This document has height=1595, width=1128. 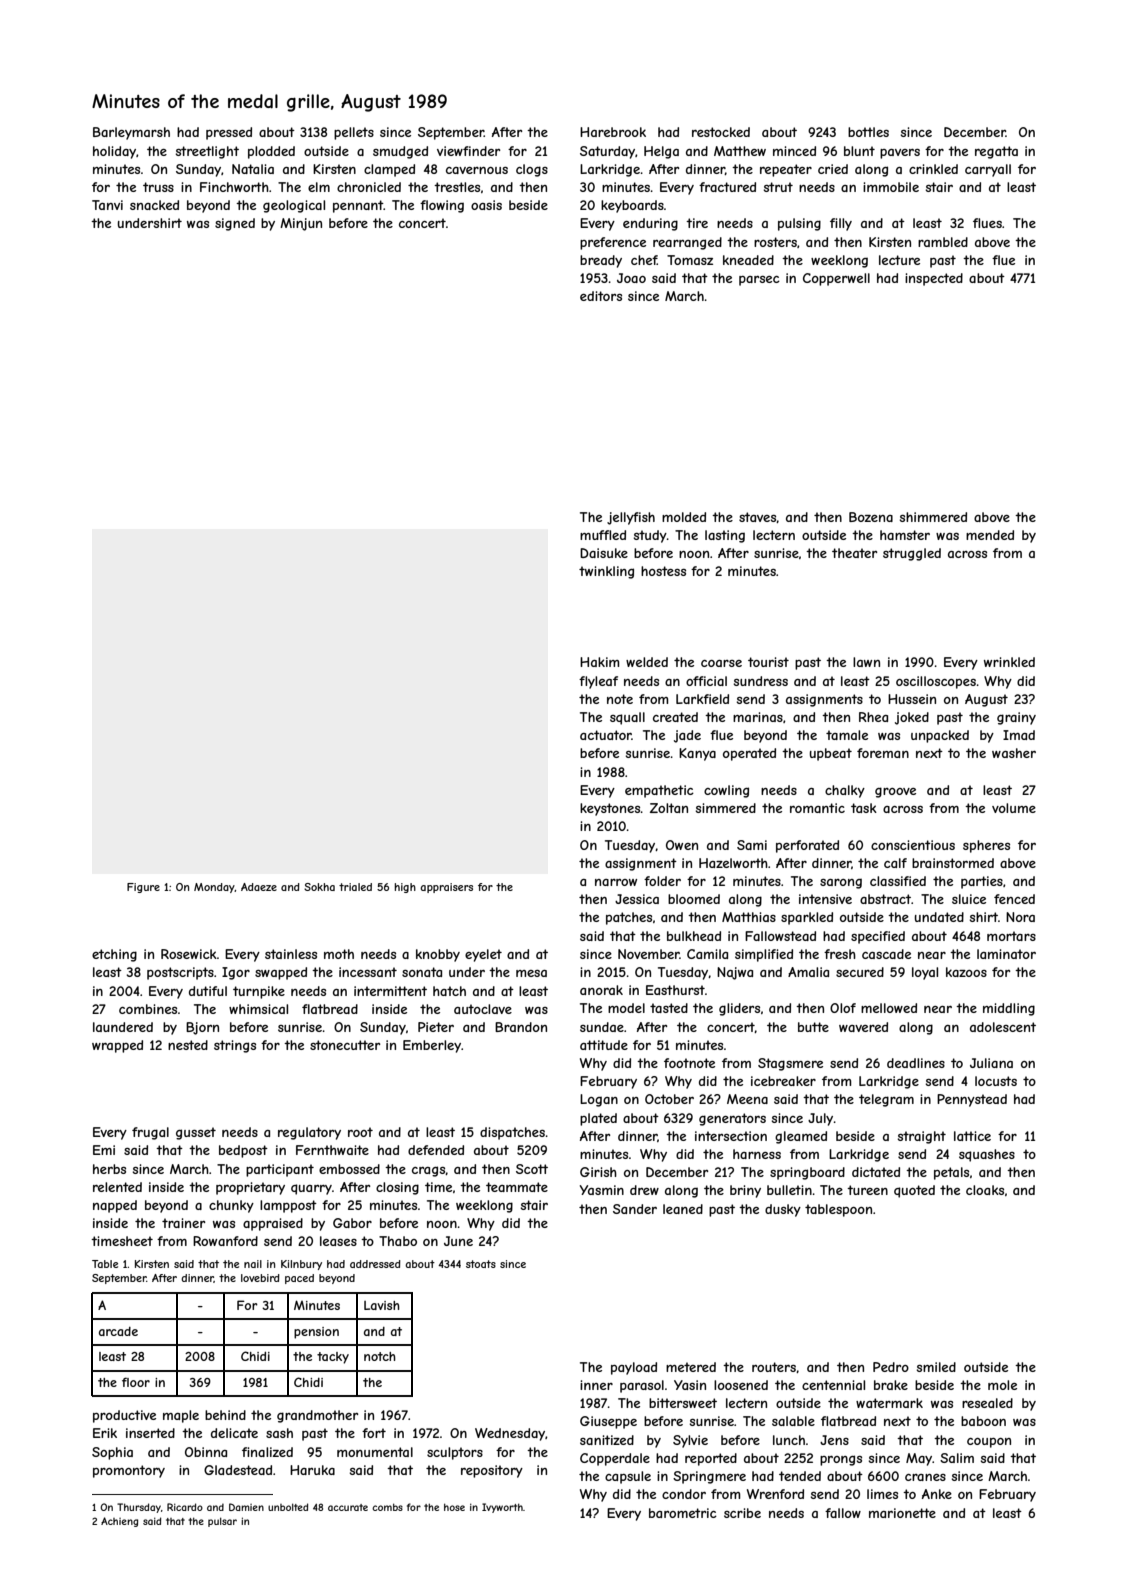 What do you see at coordinates (631, 518) in the document?
I see `jellyfish` at bounding box center [631, 518].
